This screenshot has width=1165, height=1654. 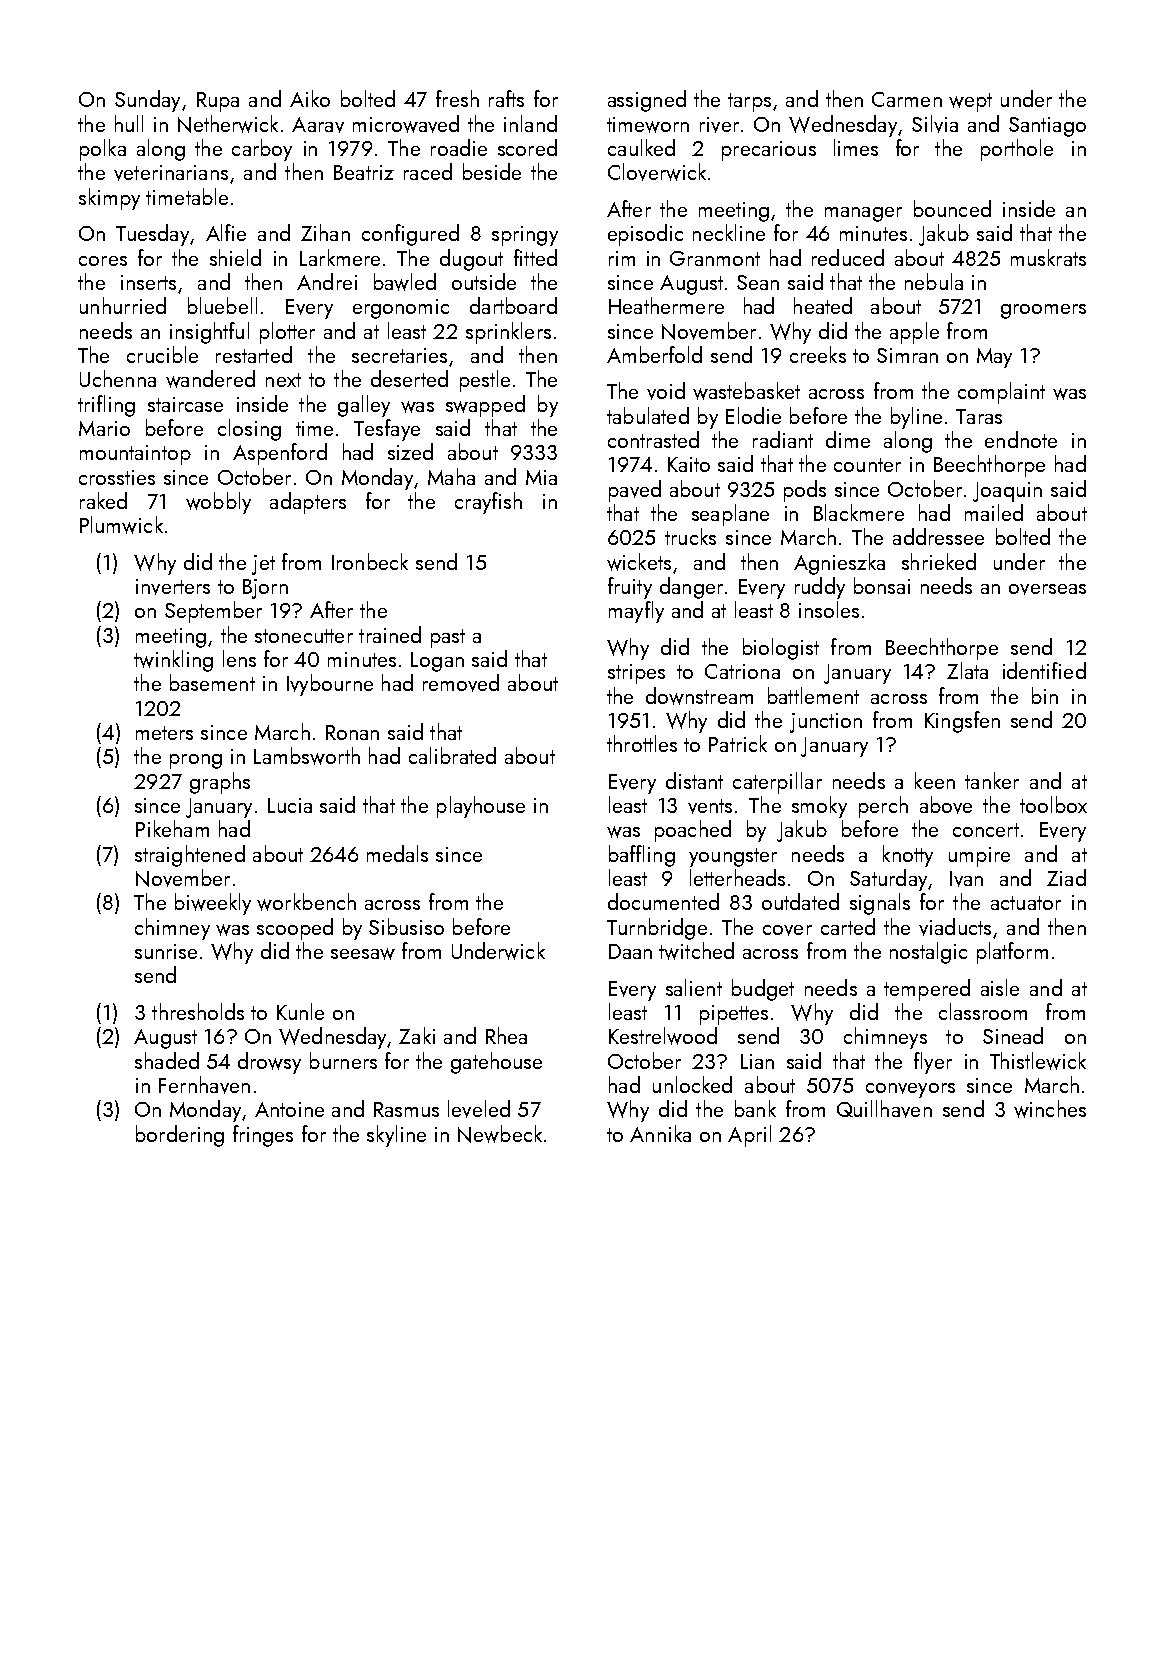 What do you see at coordinates (813, 695) in the screenshot?
I see `battlement` at bounding box center [813, 695].
